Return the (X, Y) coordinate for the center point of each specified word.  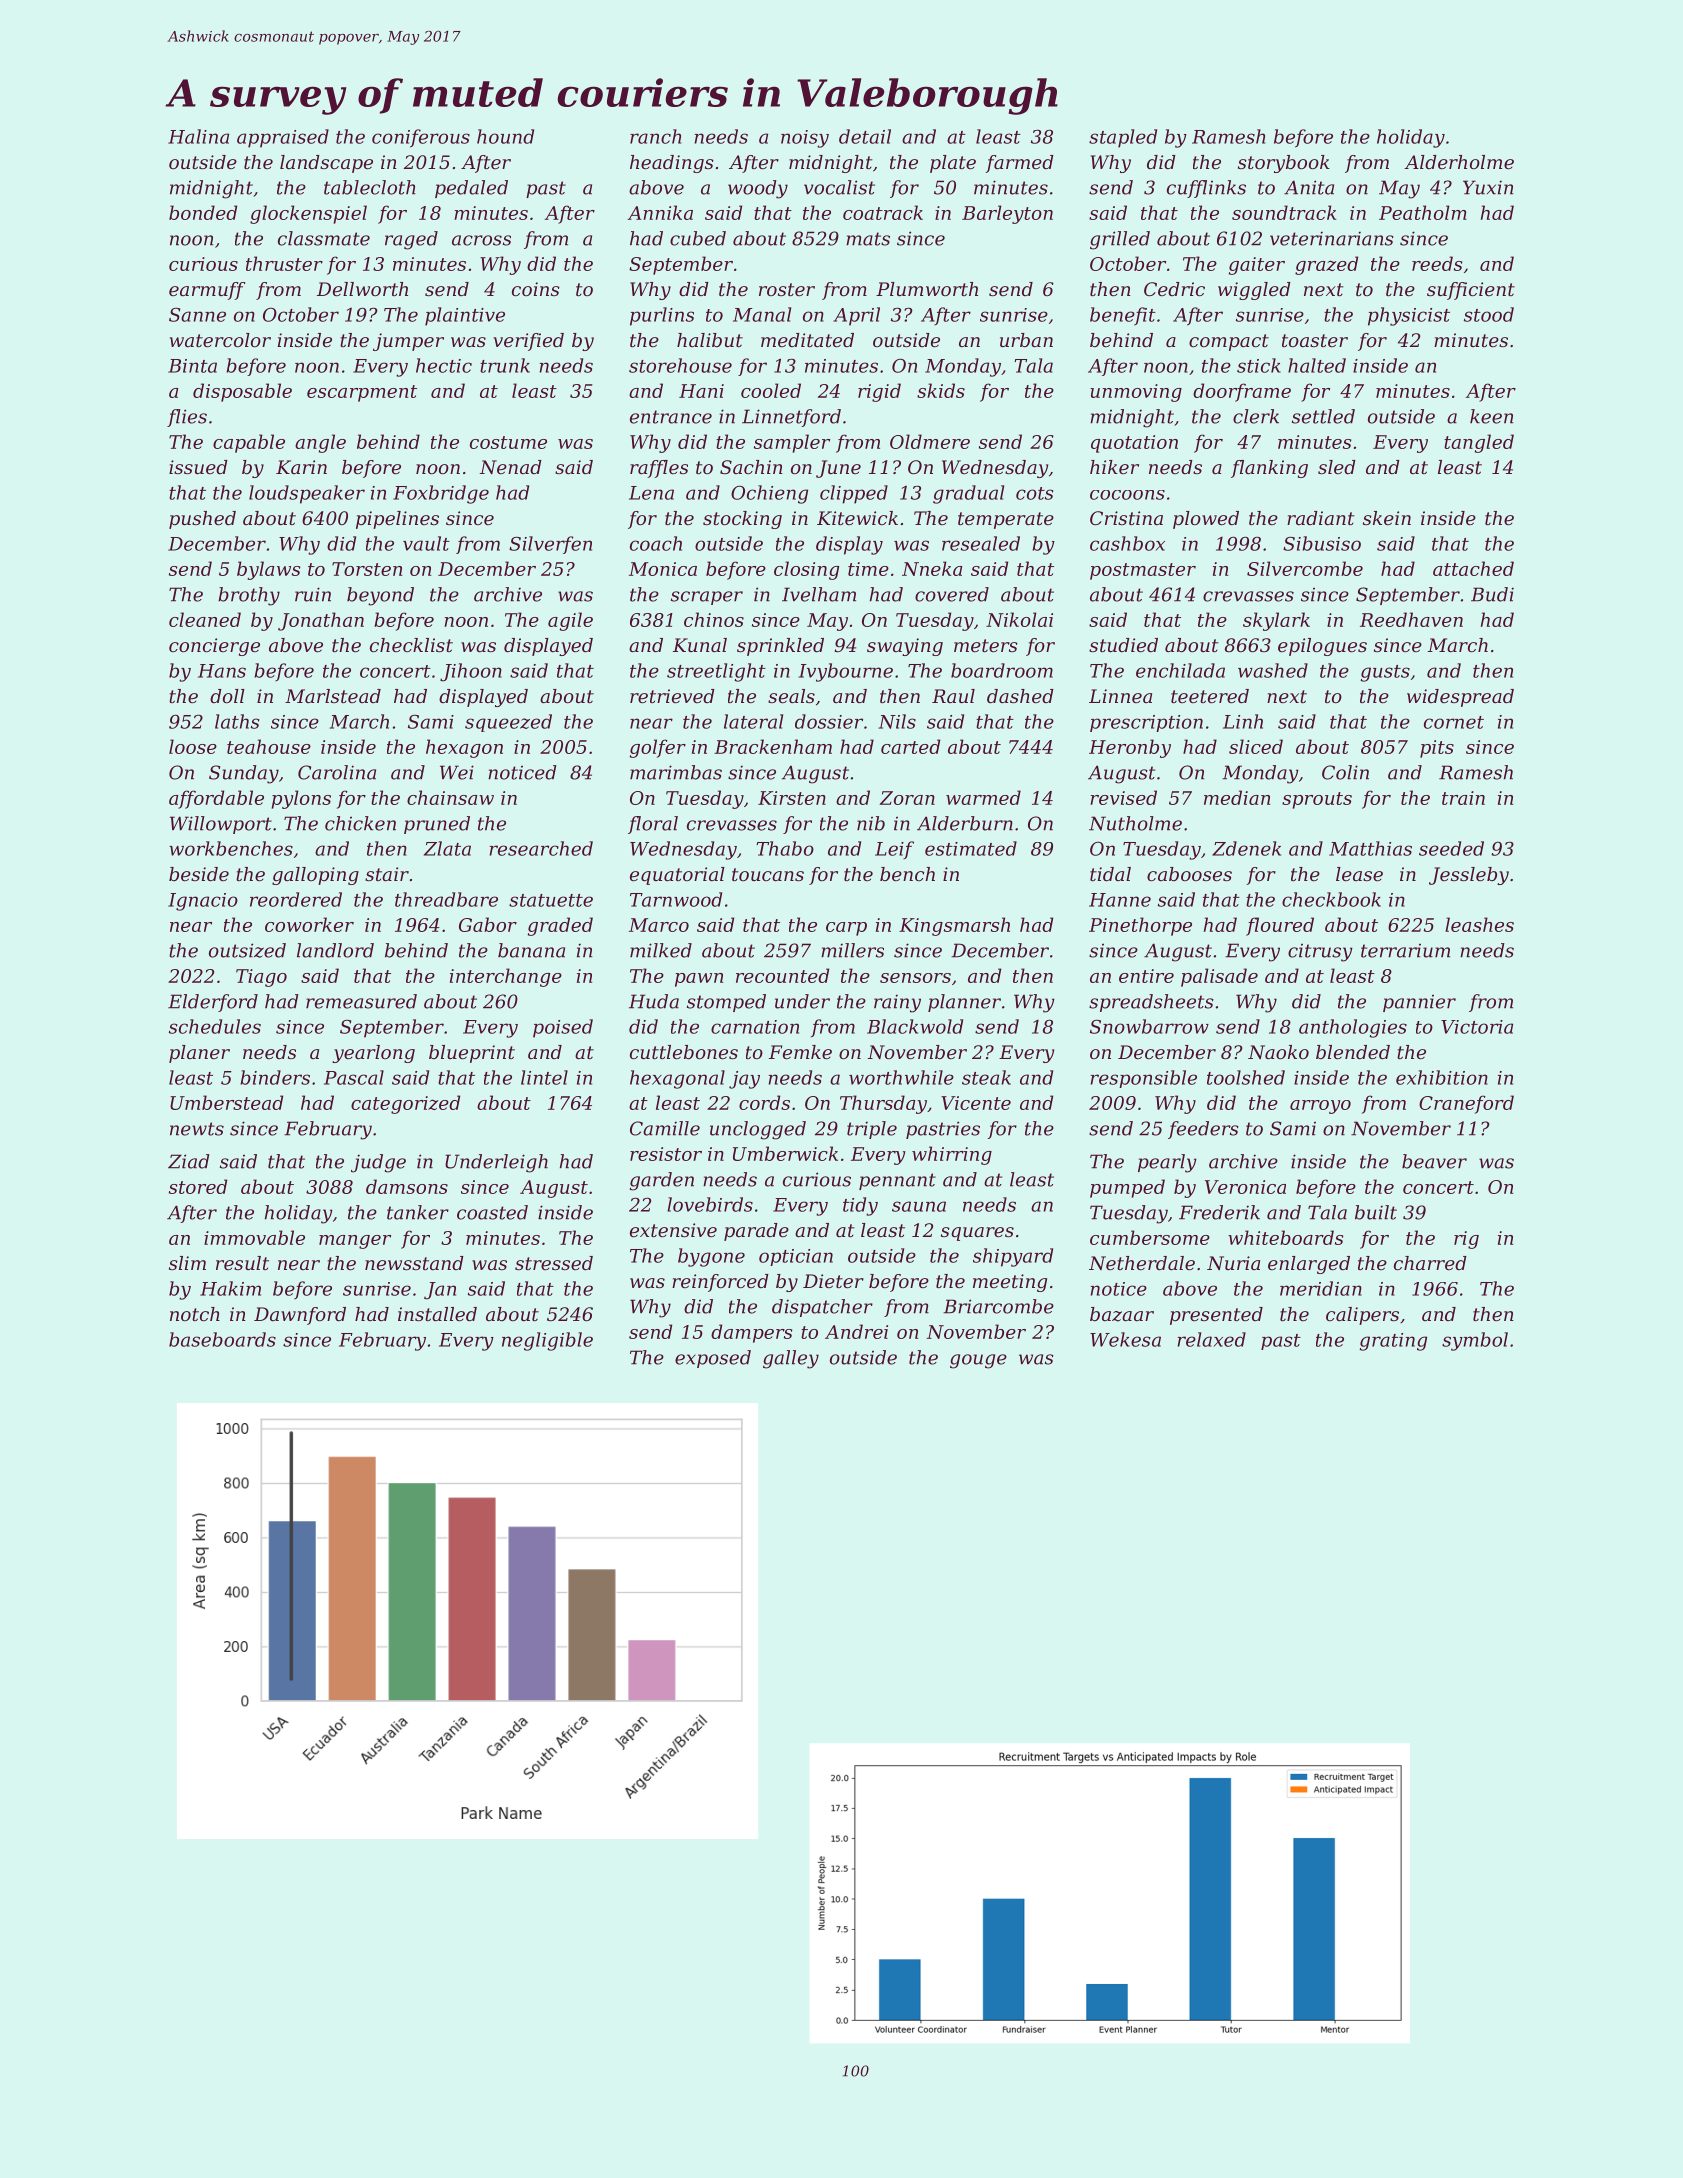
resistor (666, 1154)
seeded (1451, 848)
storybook (1284, 164)
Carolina (337, 772)
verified (528, 342)
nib (871, 823)
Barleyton (1007, 214)
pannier (1419, 1003)
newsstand (414, 1263)
